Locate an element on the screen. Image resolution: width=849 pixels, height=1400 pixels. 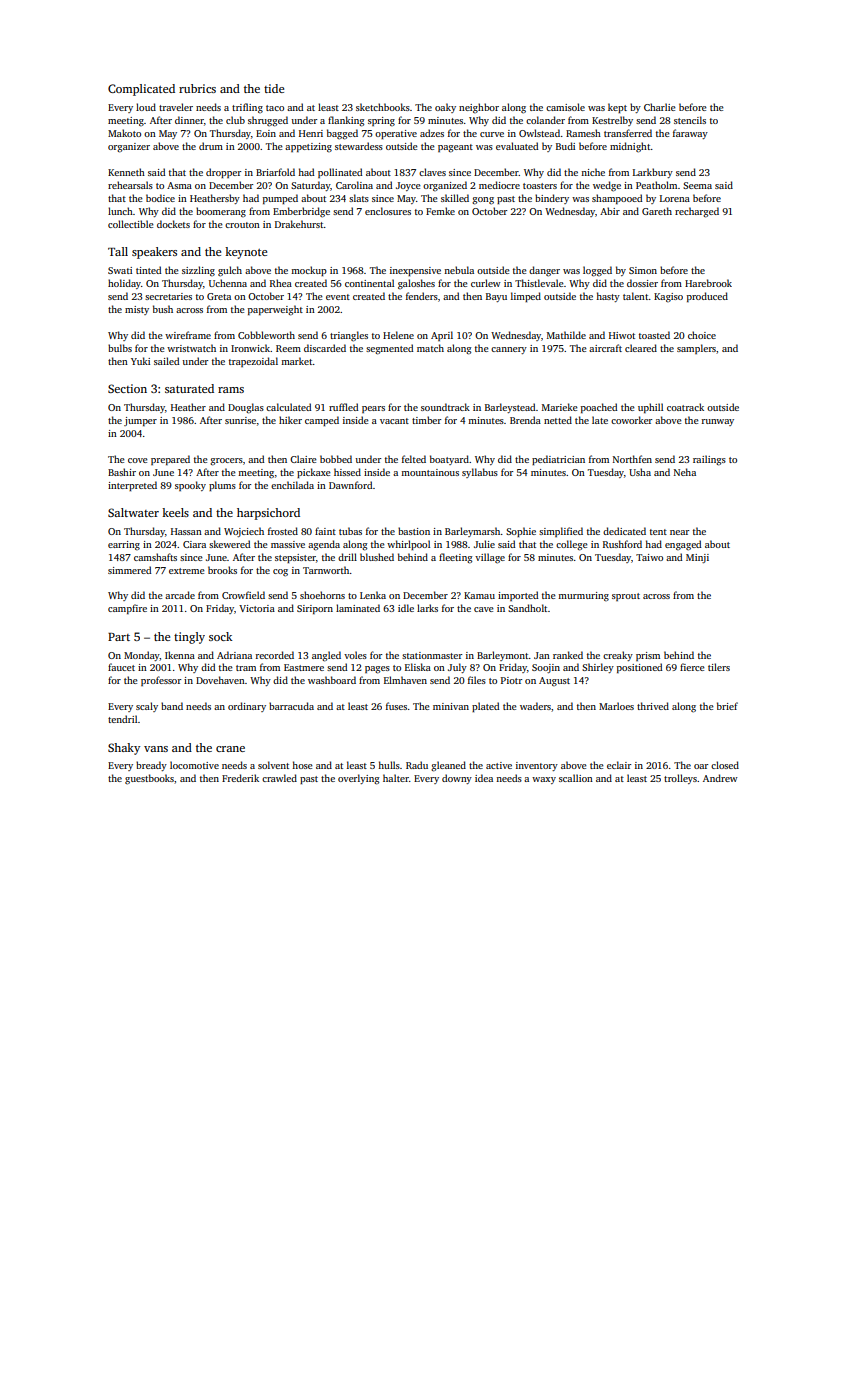
guestbooks is located at coordinates (149, 779).
